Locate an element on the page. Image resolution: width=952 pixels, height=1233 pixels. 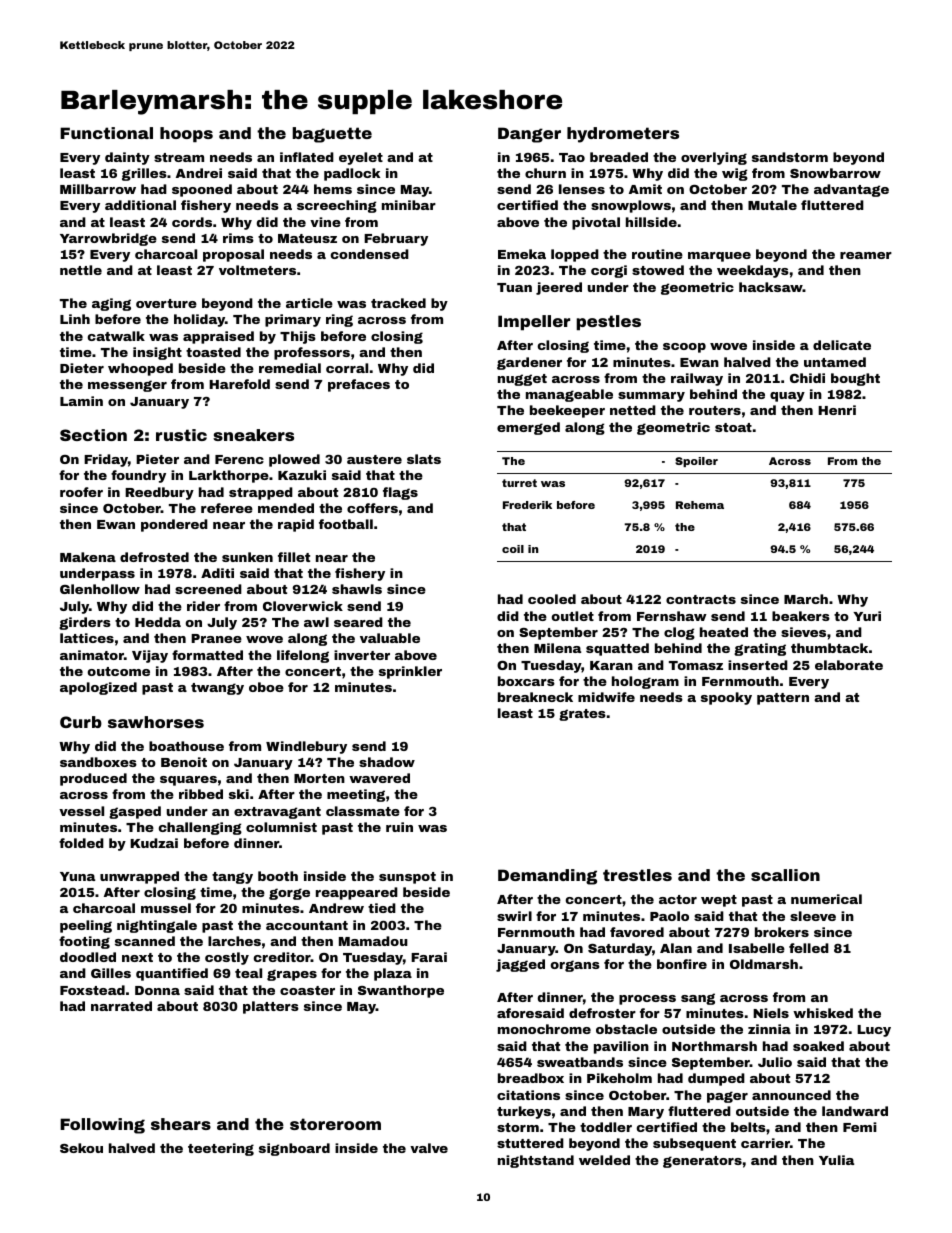
welded is located at coordinates (604, 1160).
